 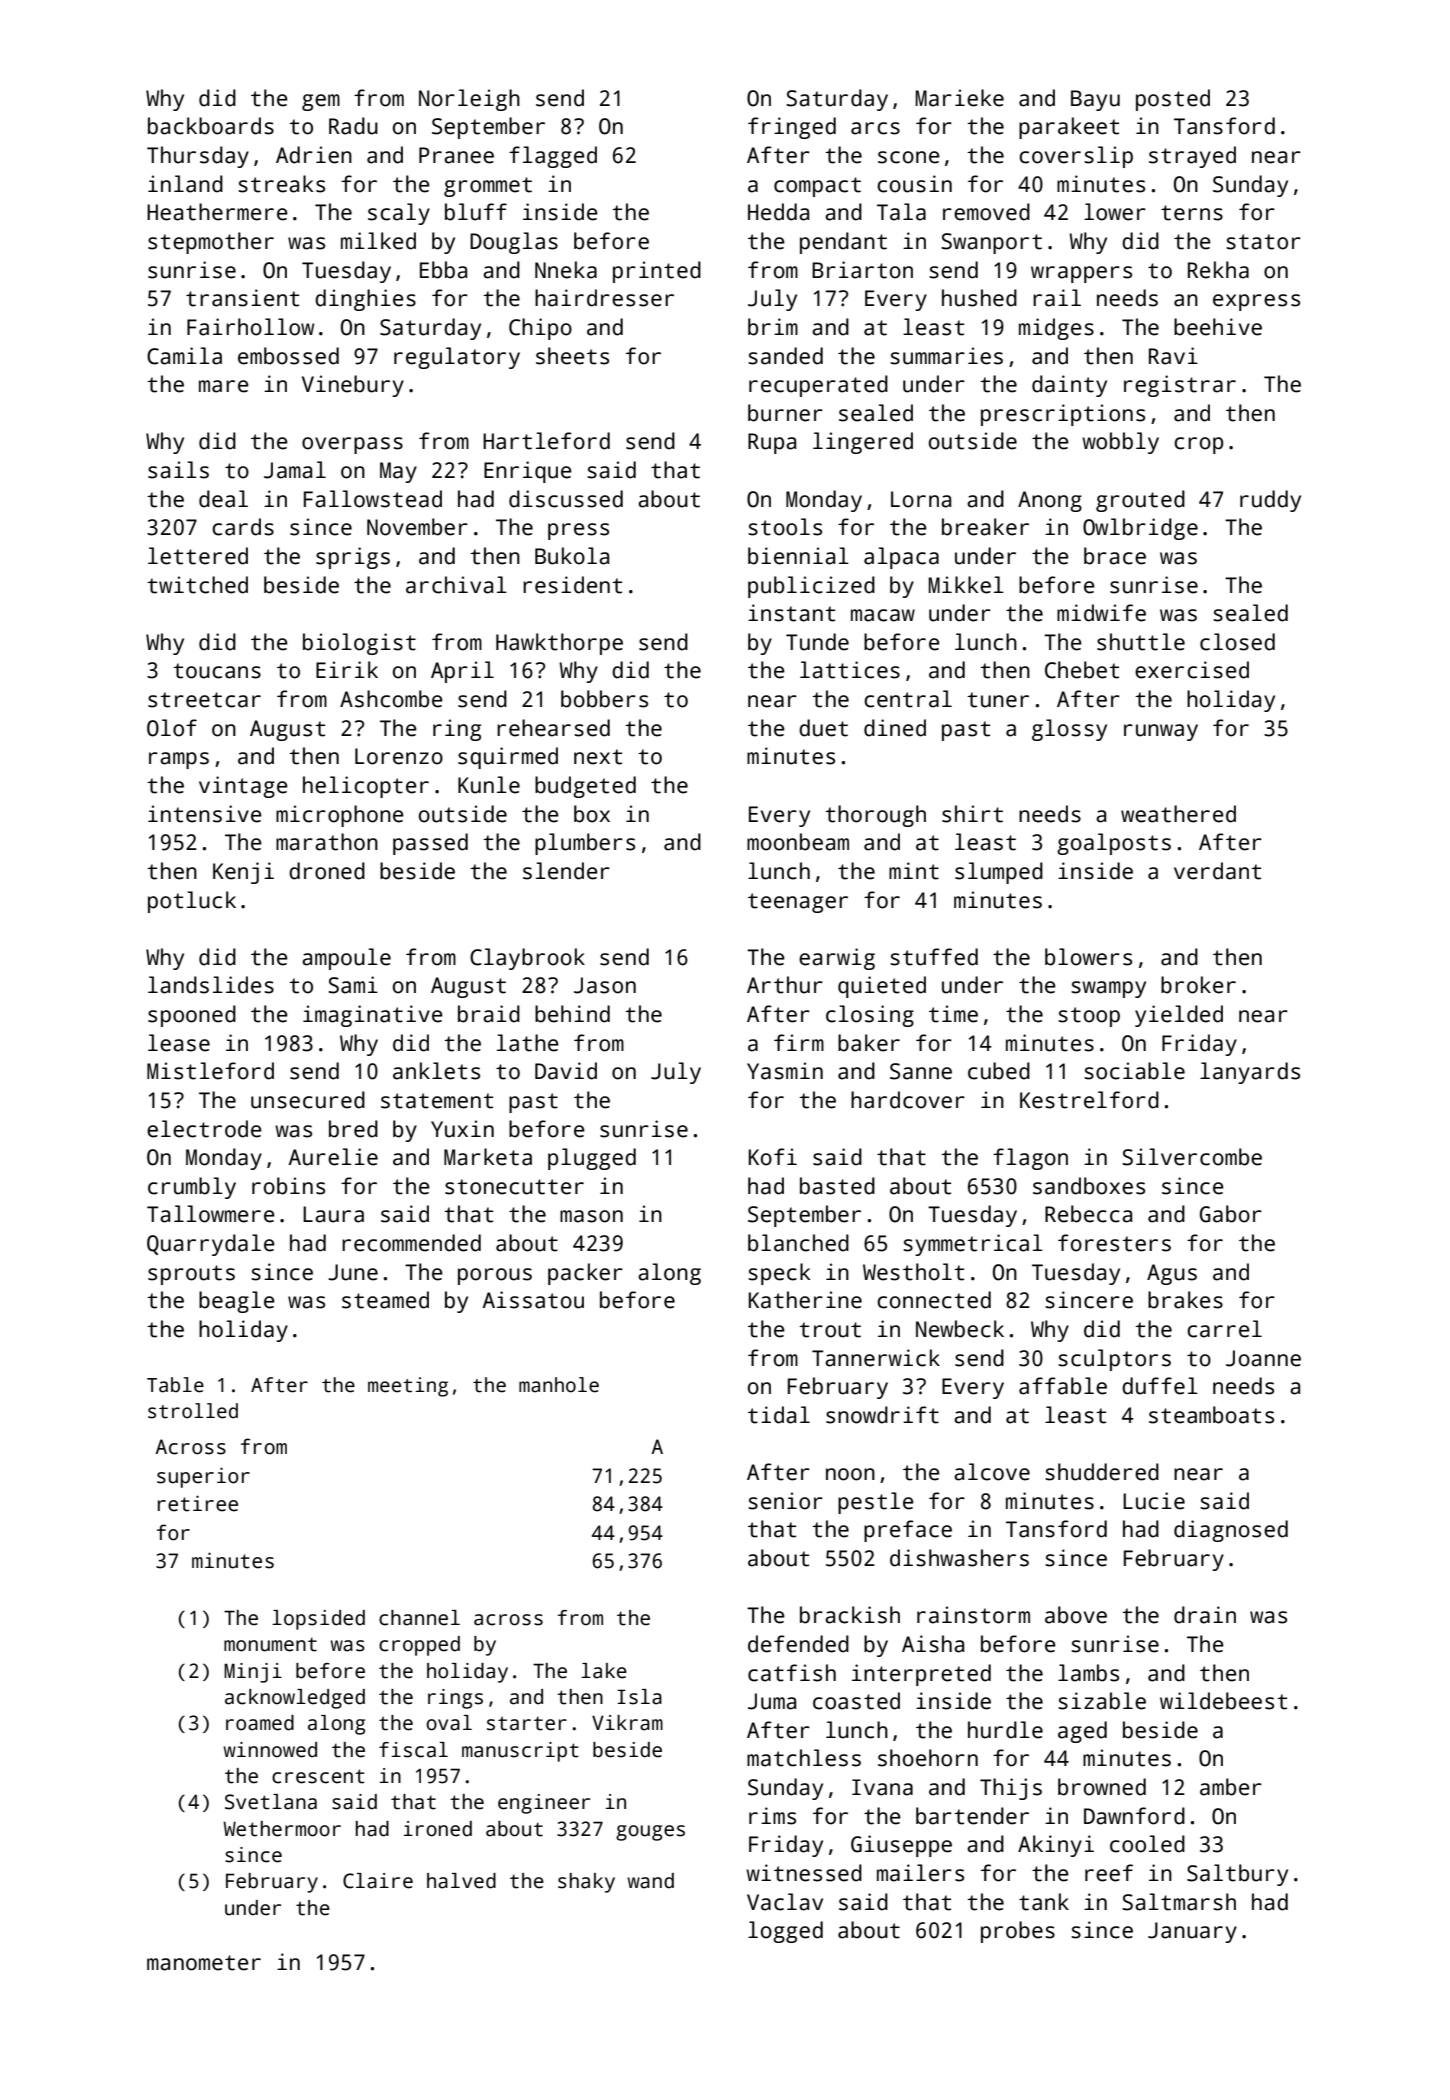 What do you see at coordinates (1069, 128) in the page?
I see `parakeet` at bounding box center [1069, 128].
